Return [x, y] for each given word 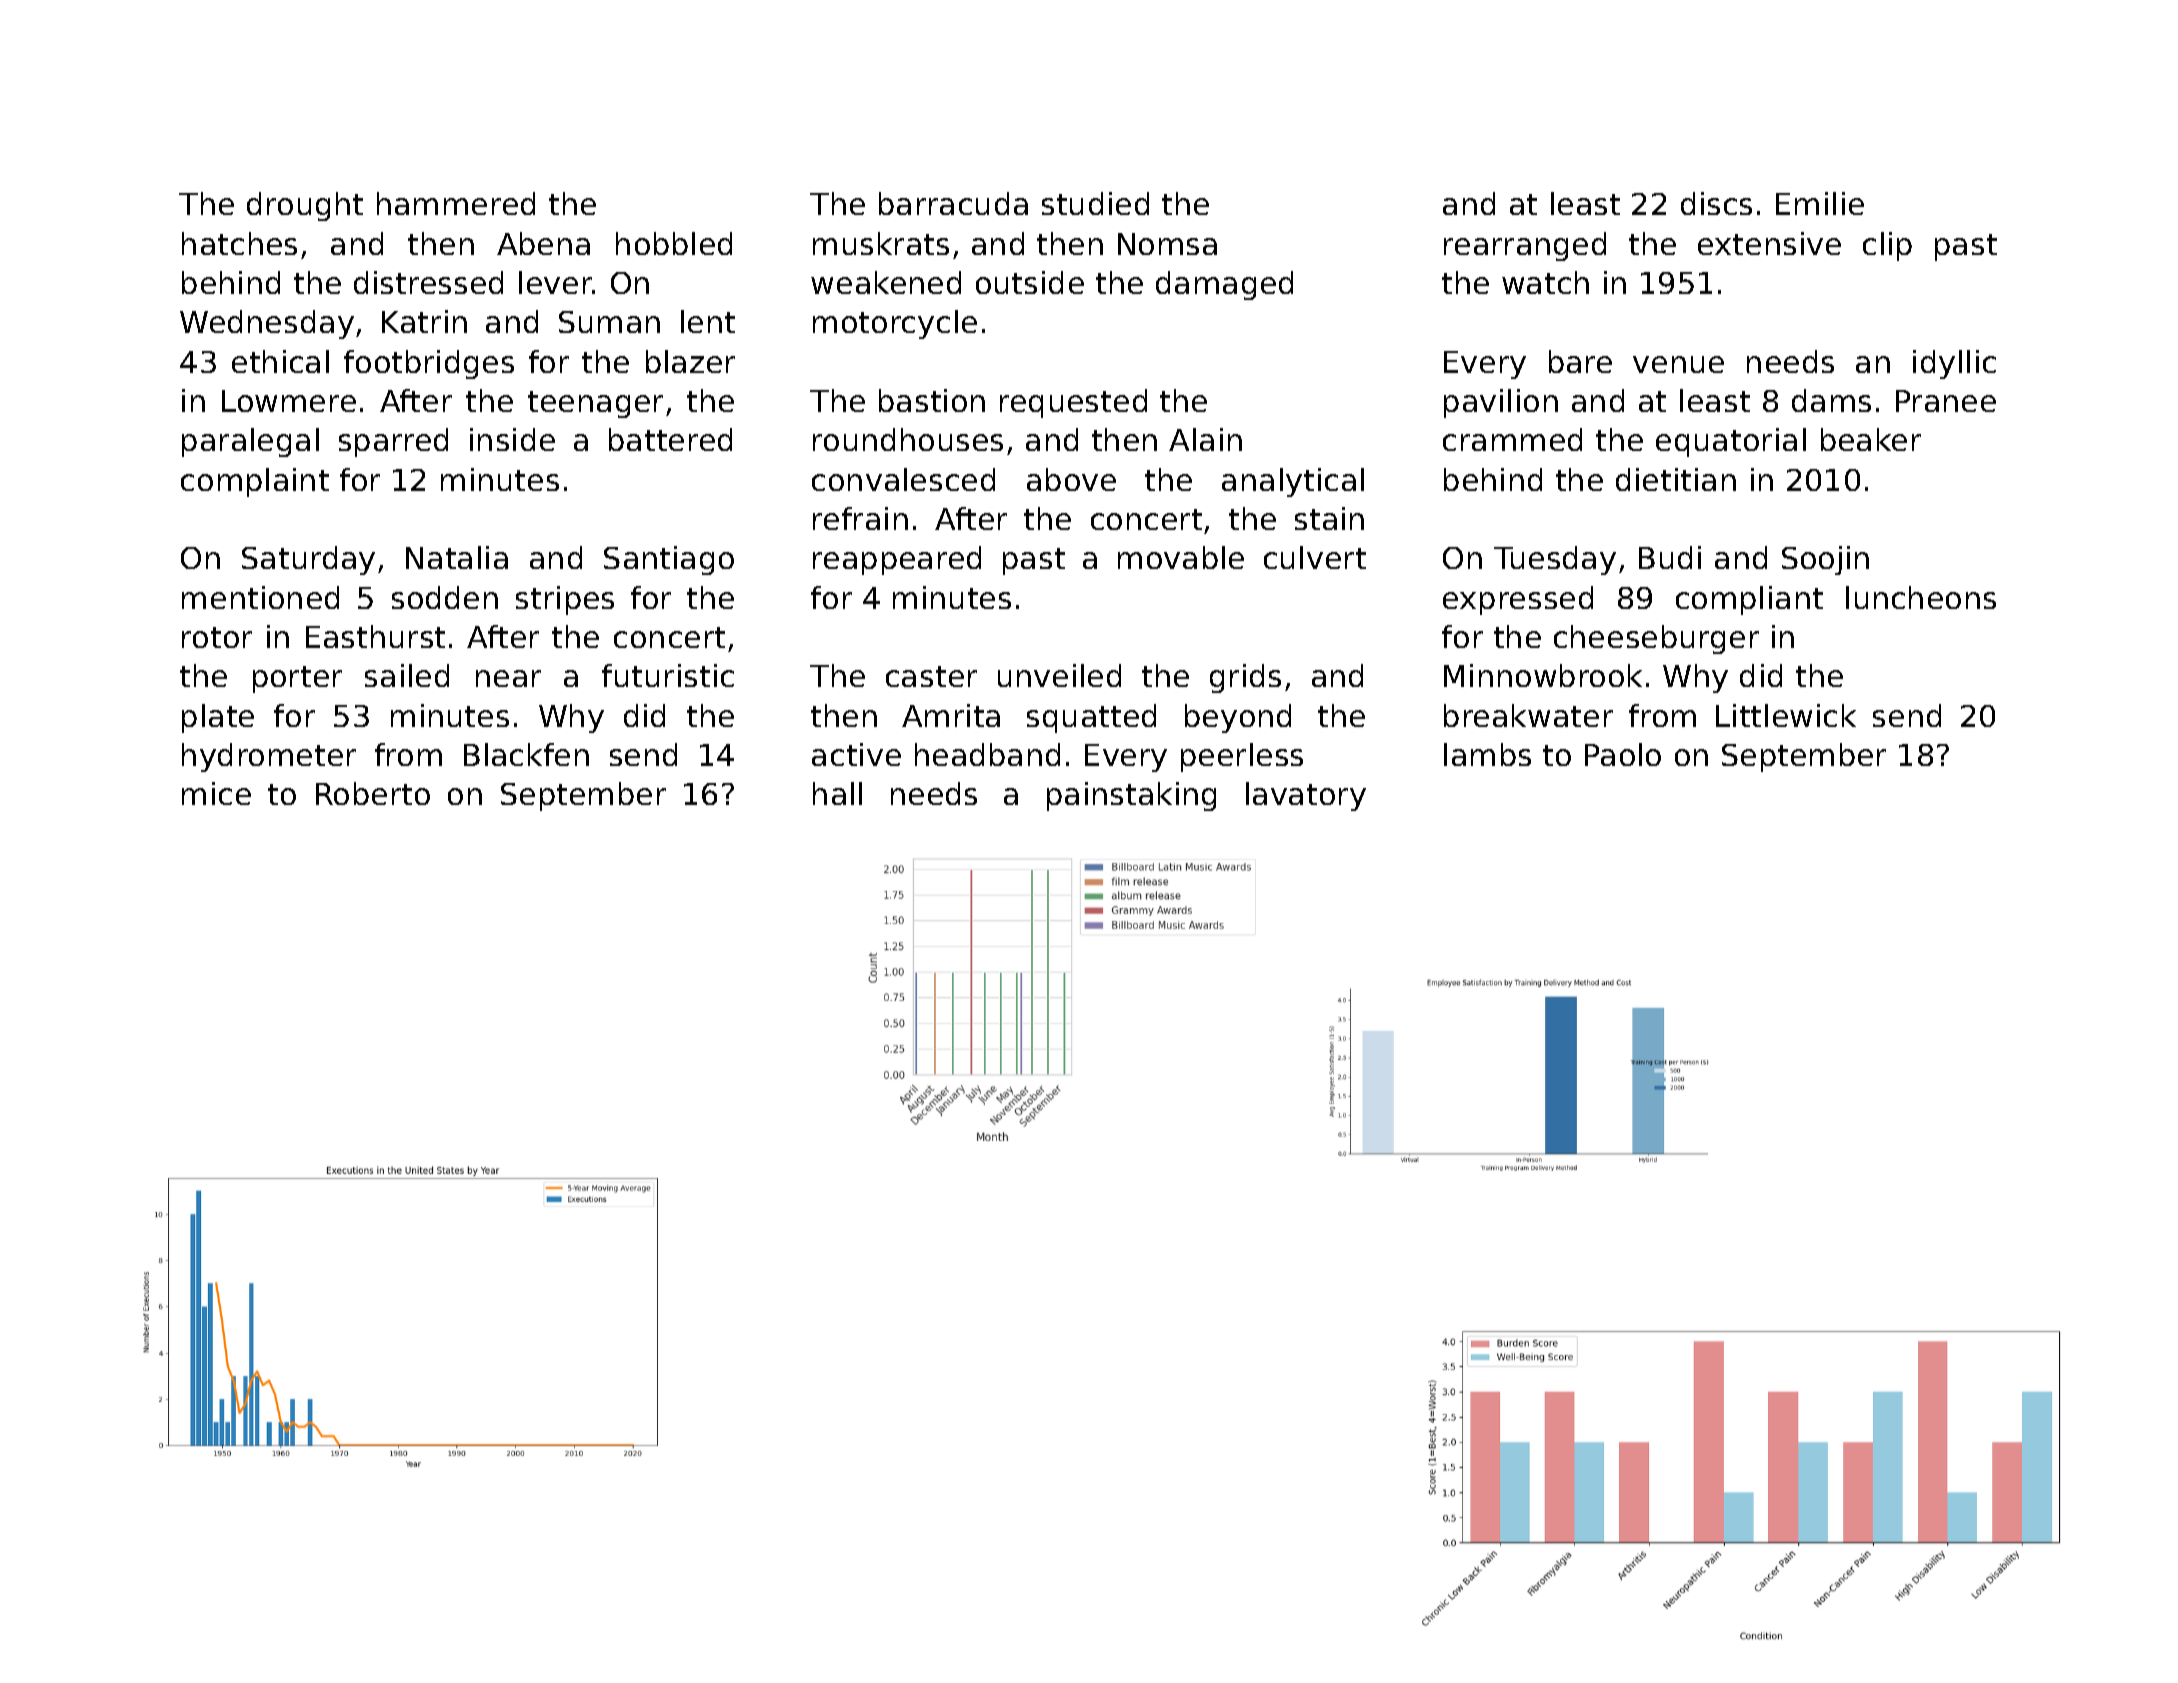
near [508, 678]
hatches [239, 243]
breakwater [1528, 715]
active [856, 754]
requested [1073, 403]
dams [1831, 400]
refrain [860, 518]
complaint [255, 482]
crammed [1512, 439]
